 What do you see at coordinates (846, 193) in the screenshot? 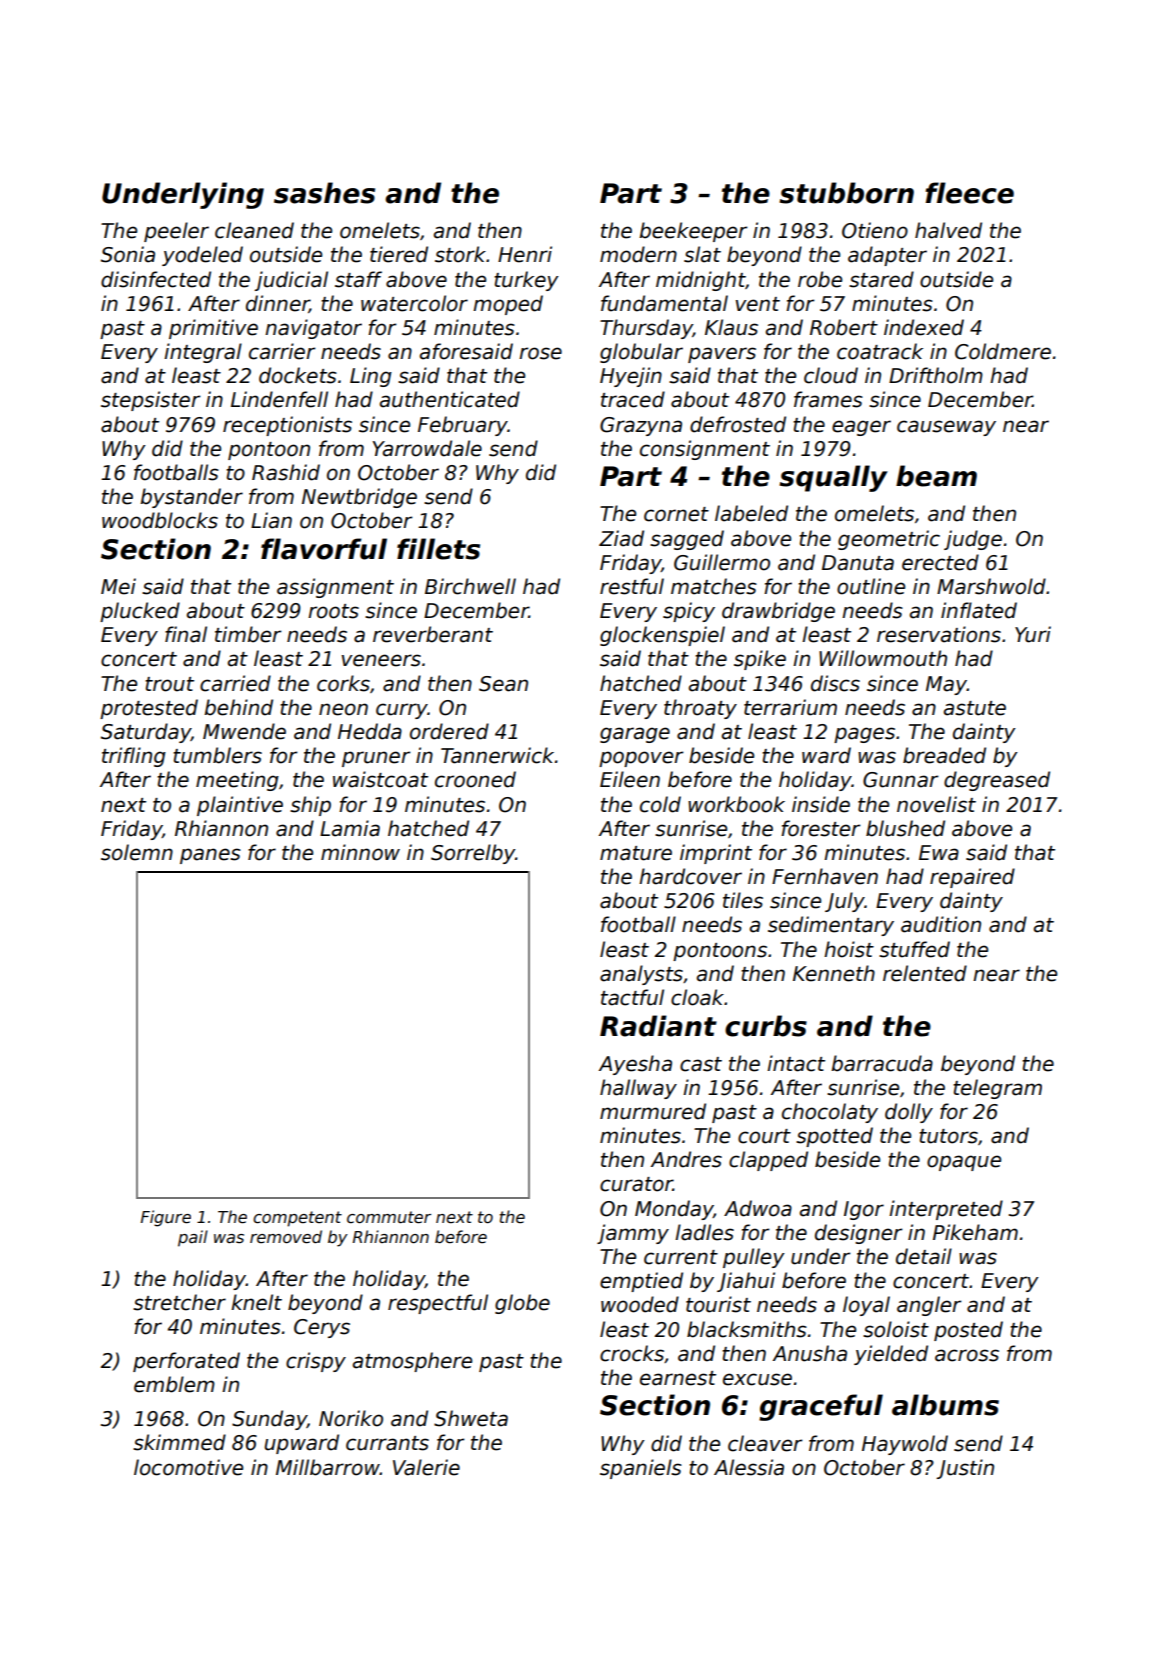
I see `stubborn` at bounding box center [846, 193].
